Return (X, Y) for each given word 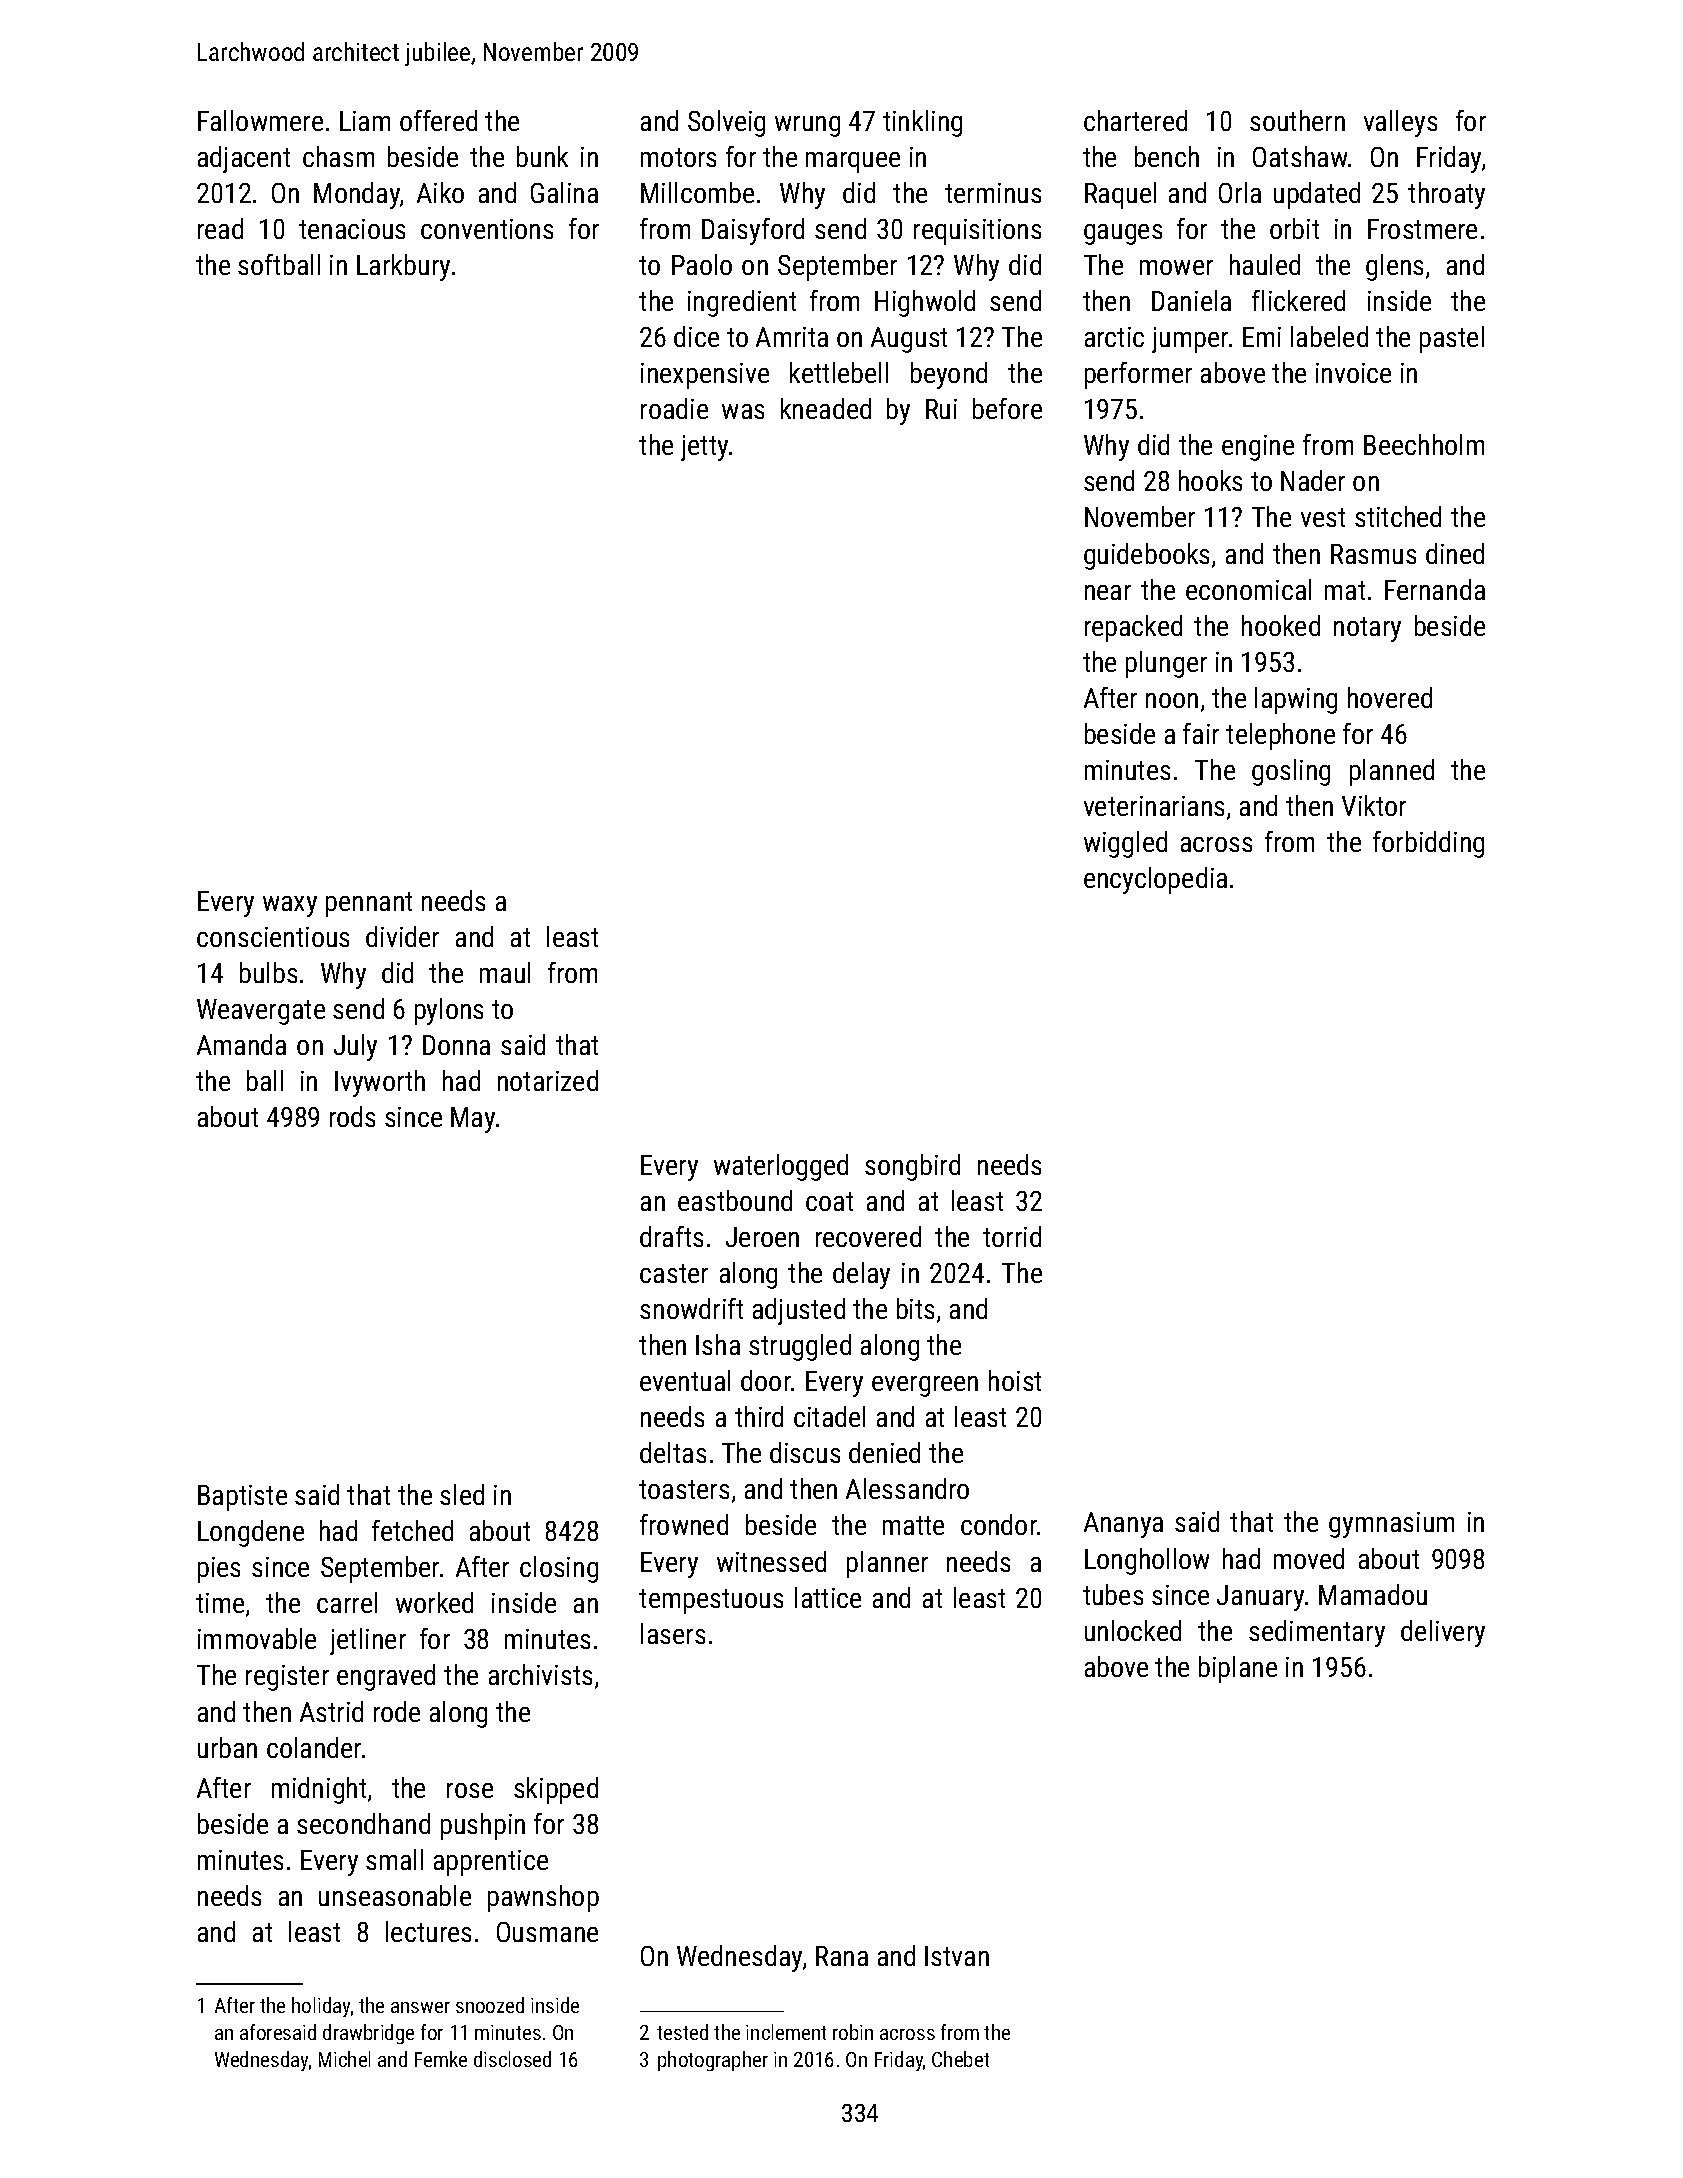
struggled (800, 1347)
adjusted (799, 1311)
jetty (704, 448)
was (743, 411)
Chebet (960, 2059)
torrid (1012, 1236)
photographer (713, 2061)
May (473, 1120)
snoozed (490, 2005)
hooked (1281, 625)
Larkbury (403, 267)
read (220, 228)
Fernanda (1435, 589)
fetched (412, 1530)
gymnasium (1391, 1525)
